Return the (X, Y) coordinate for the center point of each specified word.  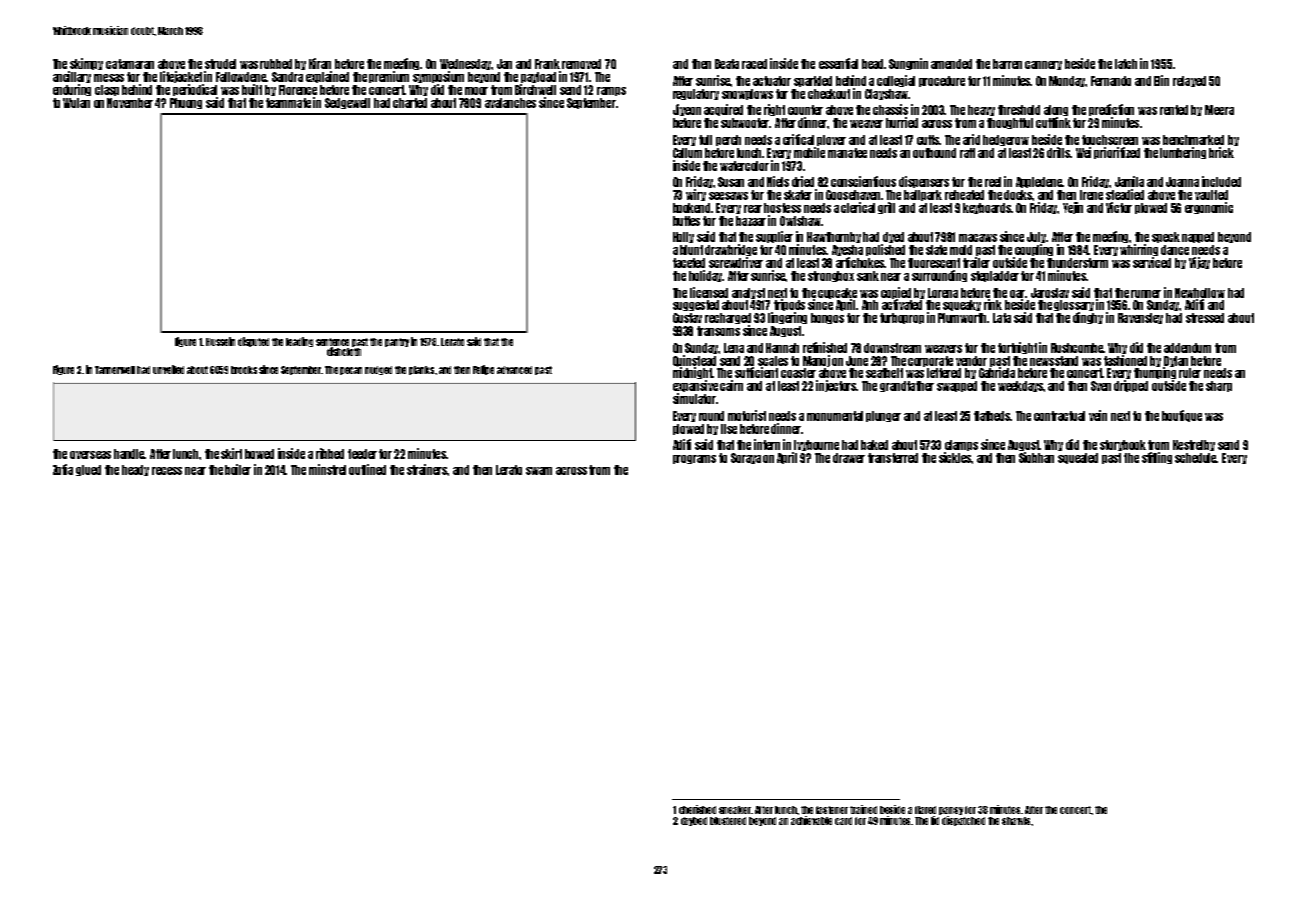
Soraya (746, 458)
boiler (238, 469)
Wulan (76, 103)
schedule (1196, 458)
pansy (951, 811)
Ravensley (1140, 318)
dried (803, 181)
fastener (832, 810)
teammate (288, 103)
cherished (697, 809)
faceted (689, 263)
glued (88, 470)
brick (1221, 152)
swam (539, 471)
